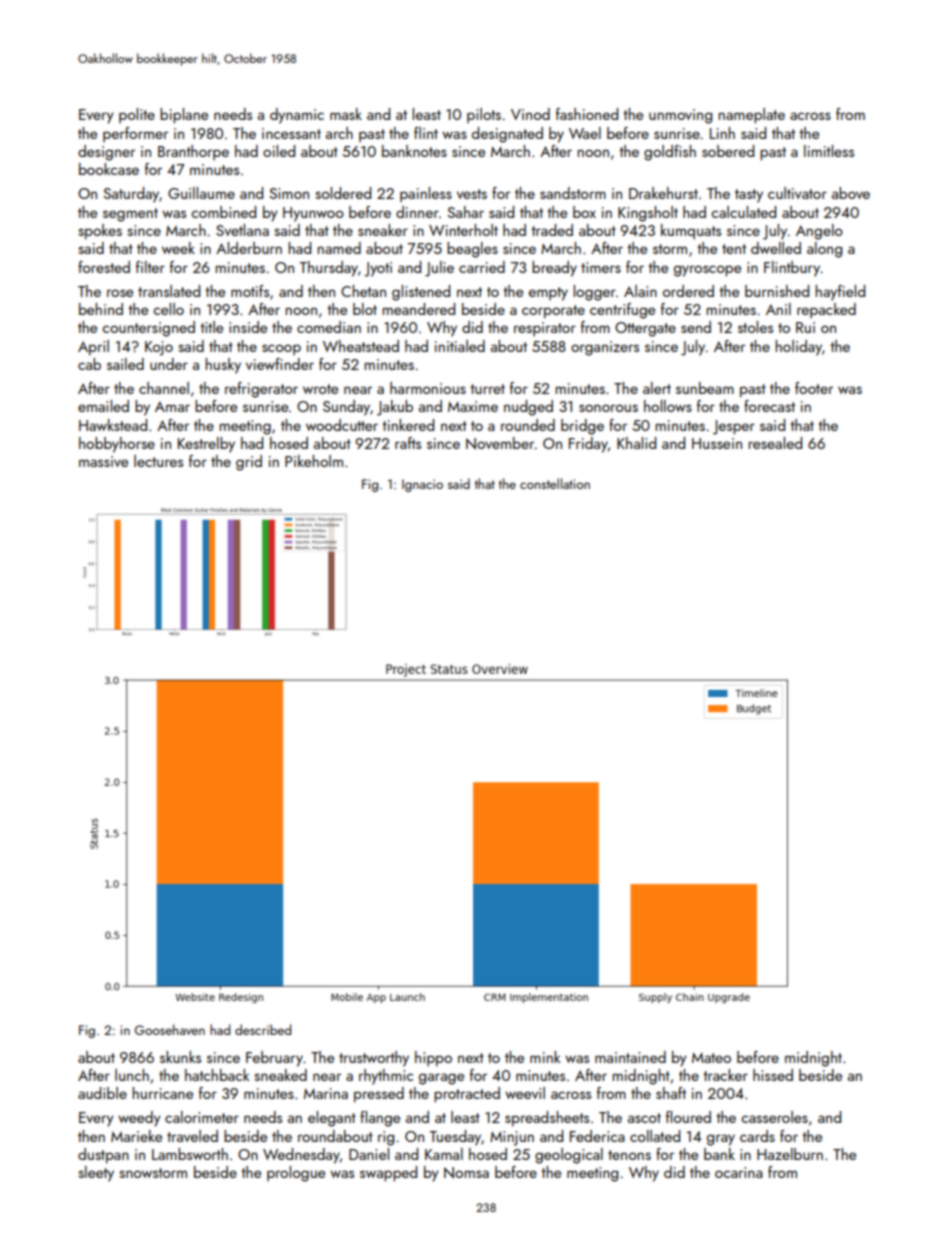 This screenshot has width=952, height=1233. I want to click on Kestrelby, so click(206, 445).
